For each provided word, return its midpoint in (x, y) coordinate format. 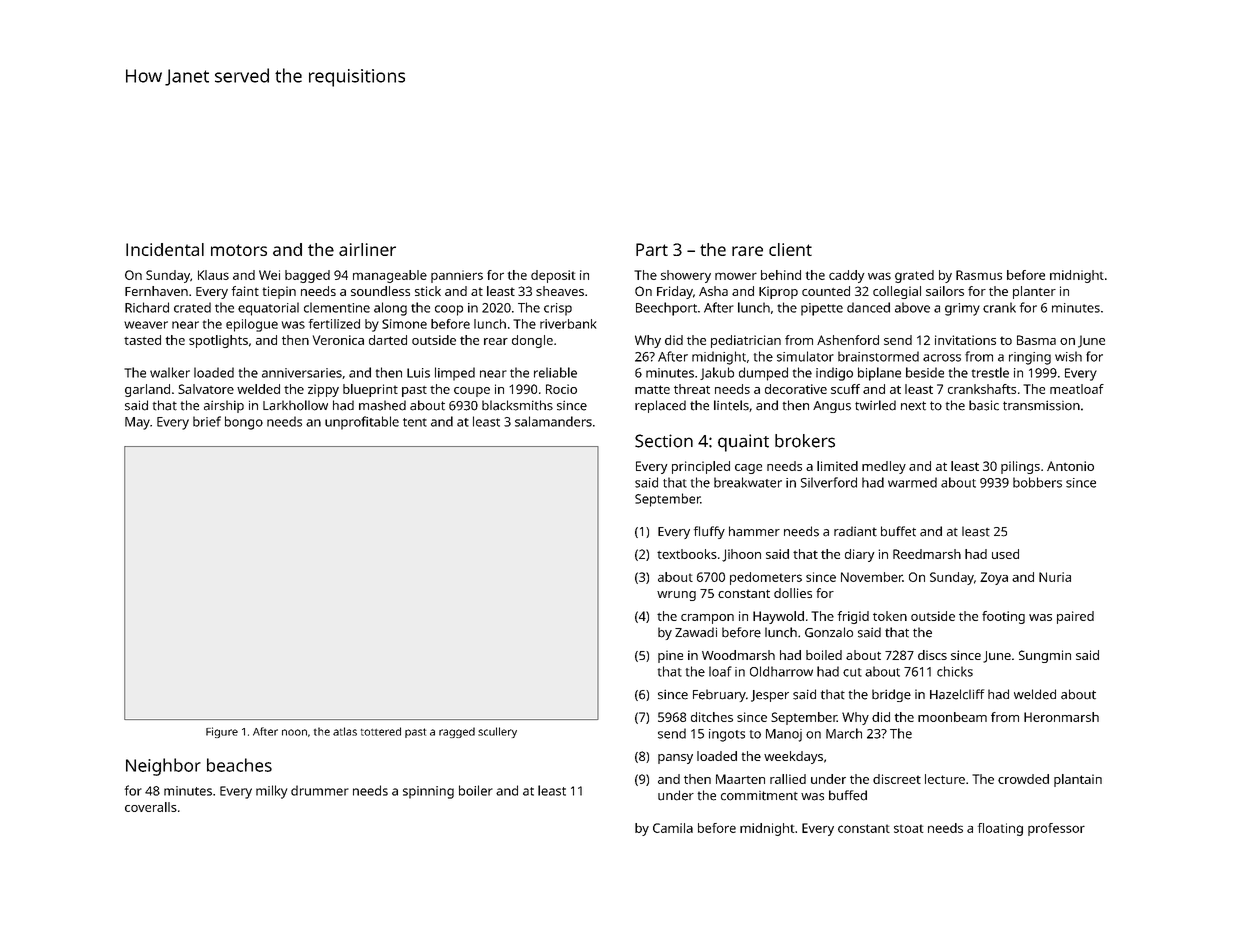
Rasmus (979, 275)
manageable (390, 276)
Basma (1036, 340)
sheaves (560, 291)
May (137, 423)
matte (652, 389)
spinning (428, 792)
